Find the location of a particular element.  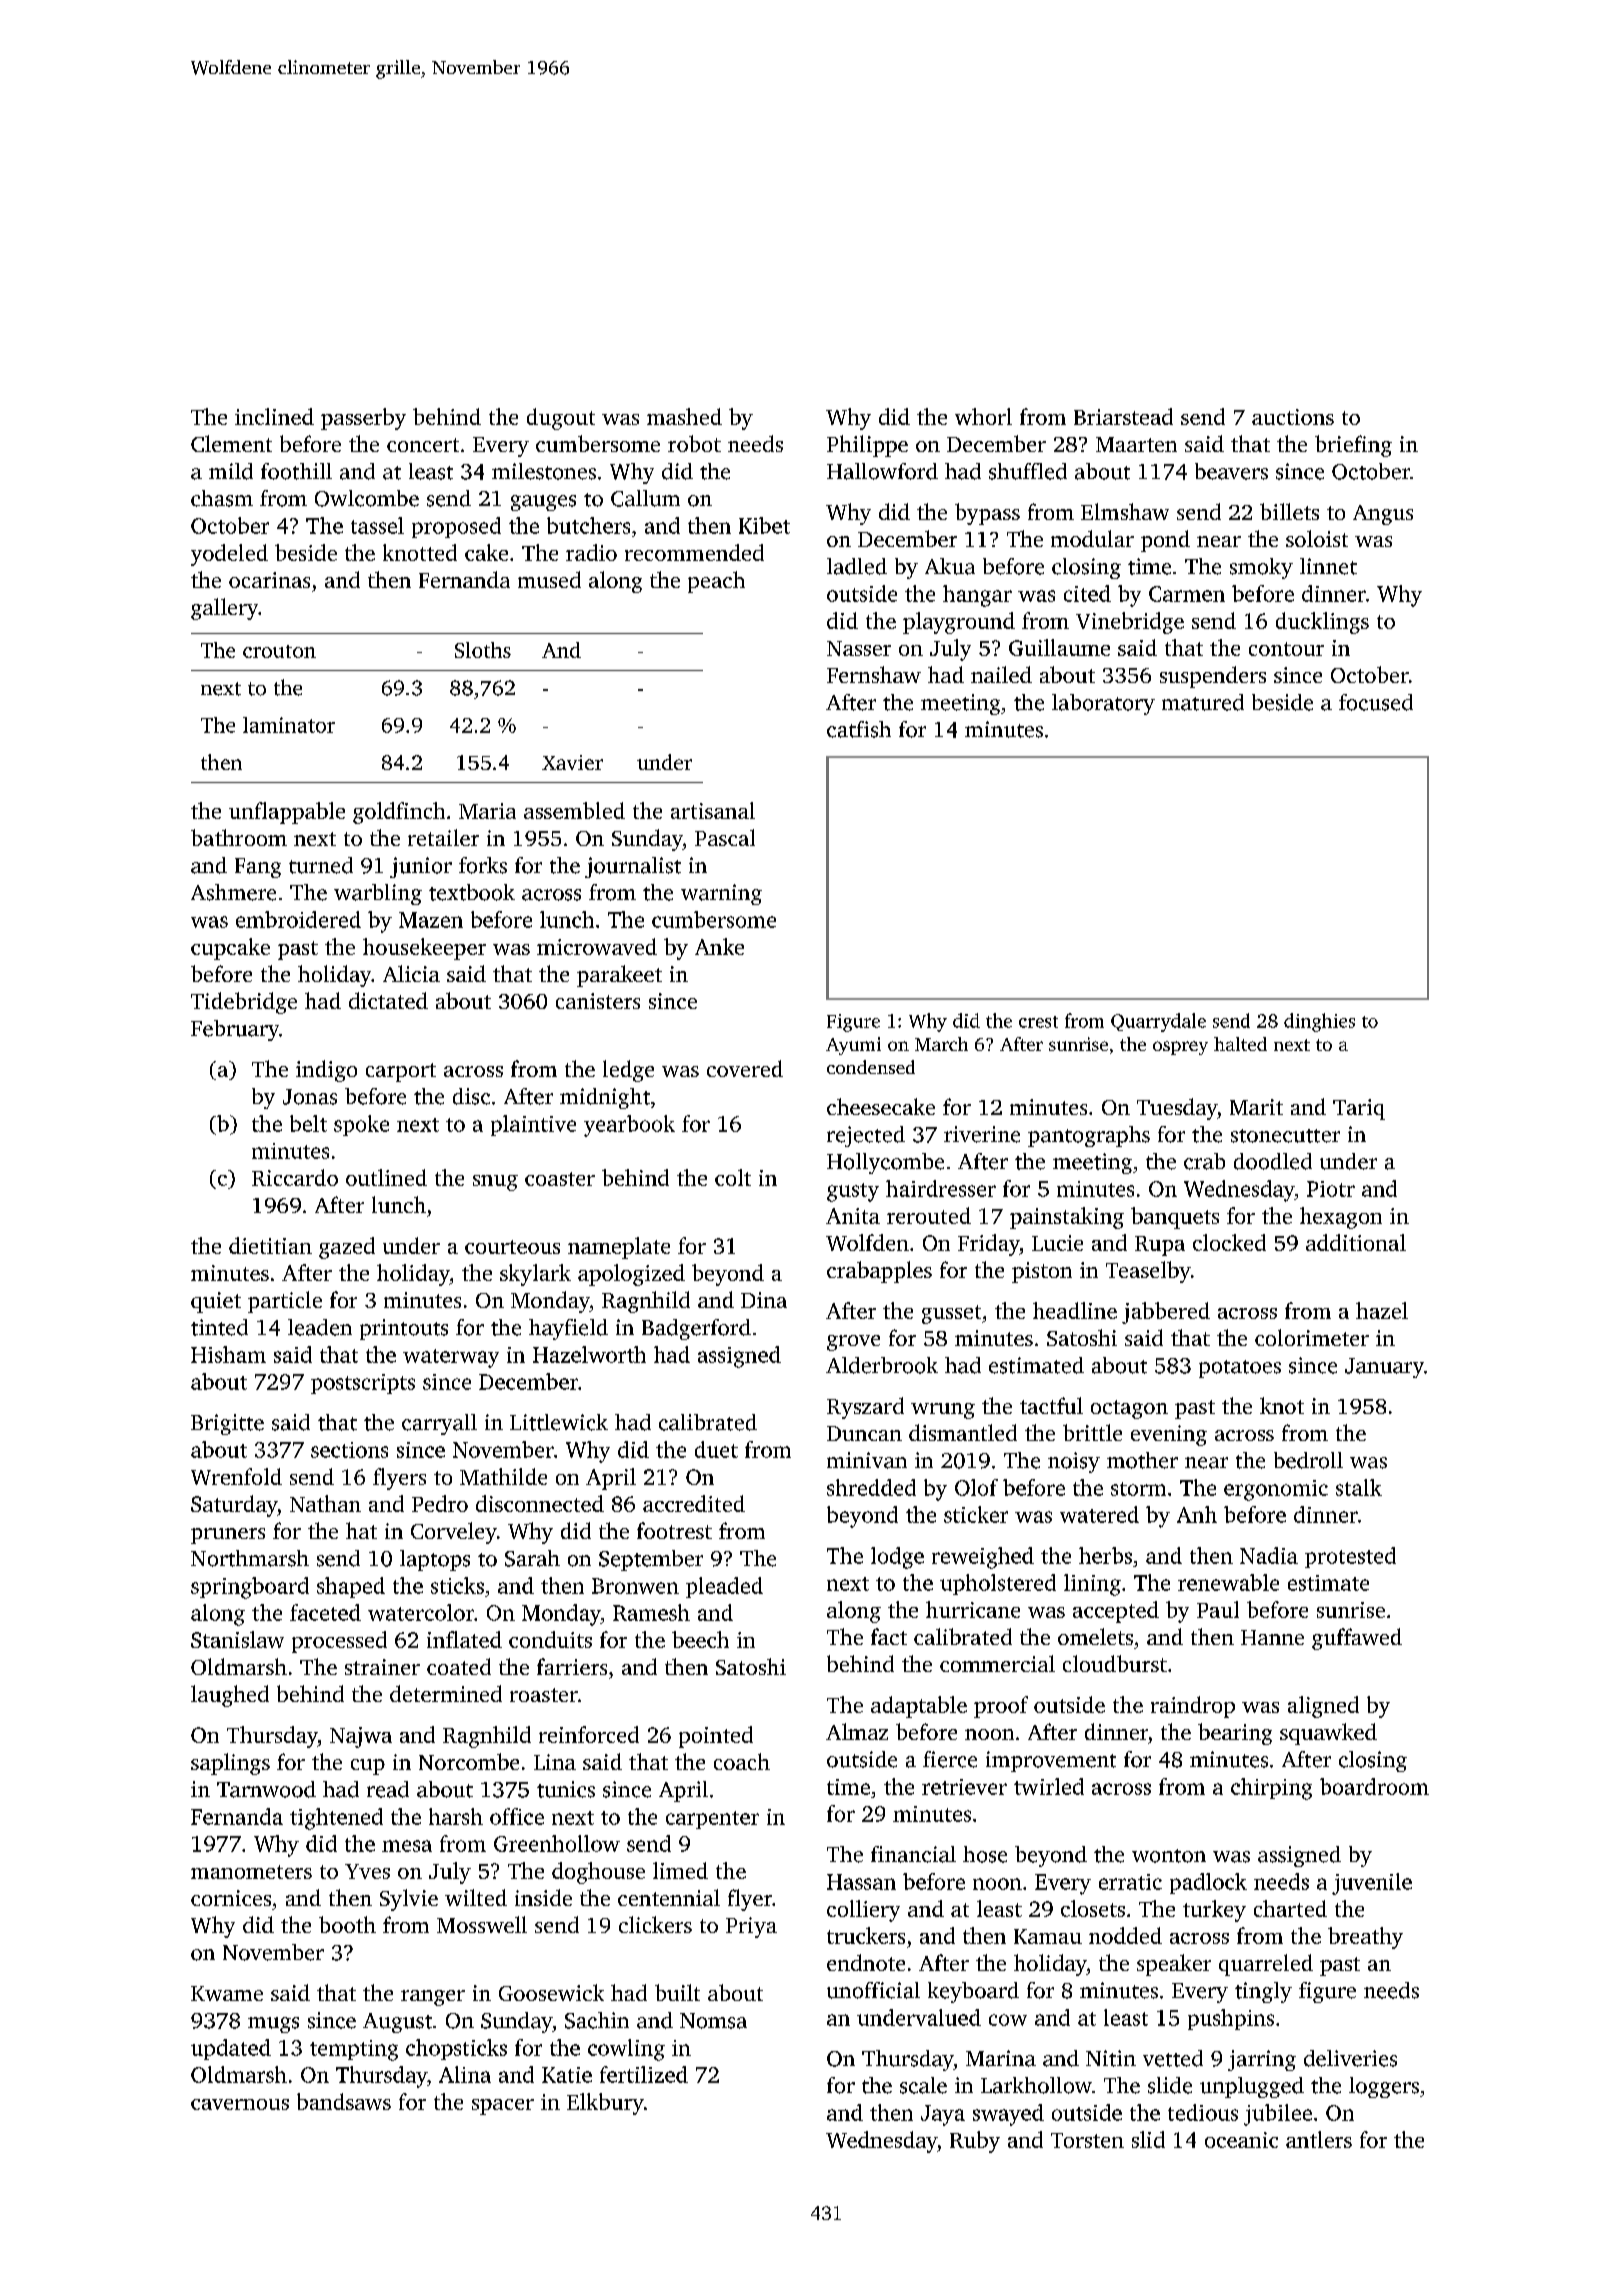

Owlcombe is located at coordinates (367, 498).
